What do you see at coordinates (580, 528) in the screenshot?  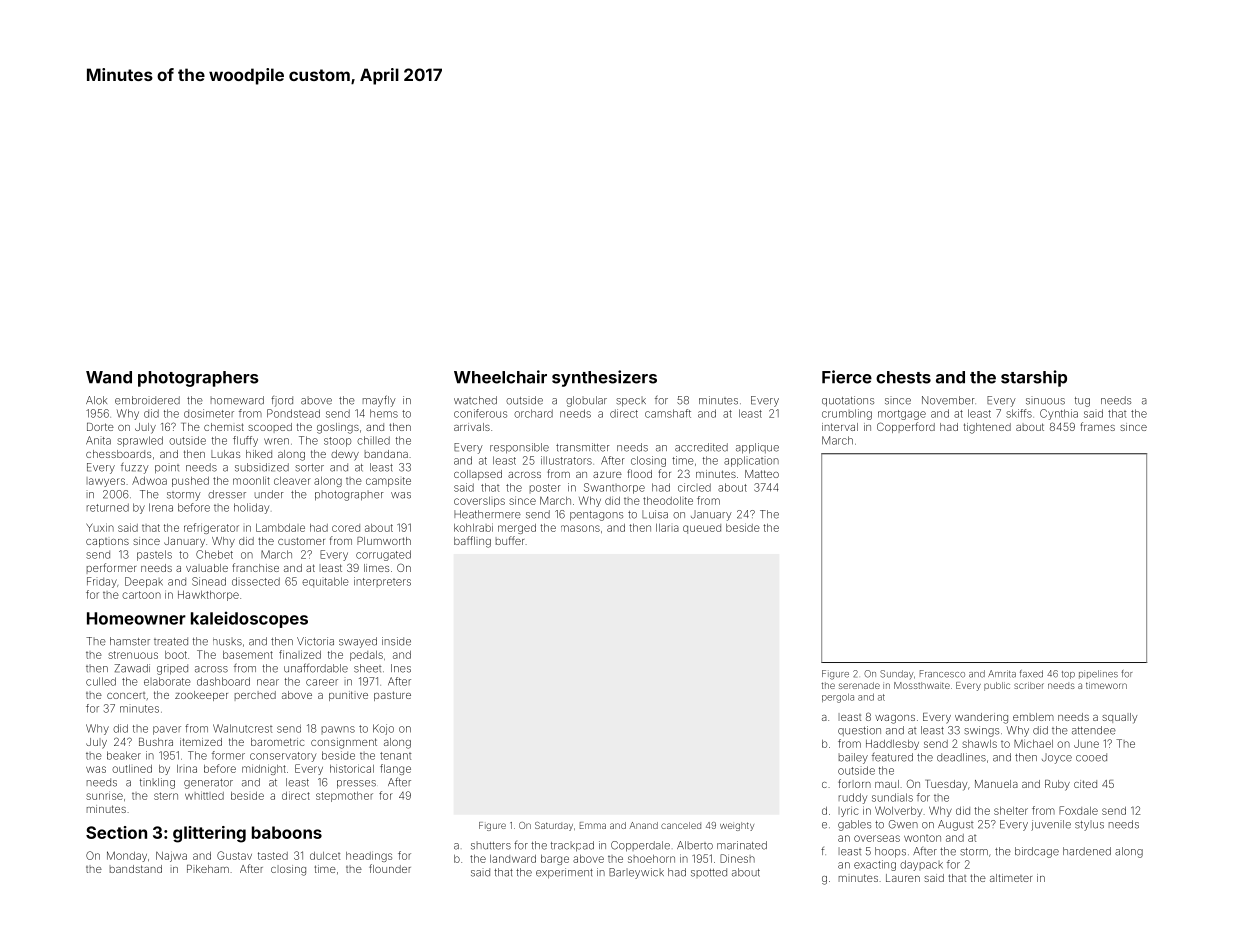 I see `masons` at bounding box center [580, 528].
